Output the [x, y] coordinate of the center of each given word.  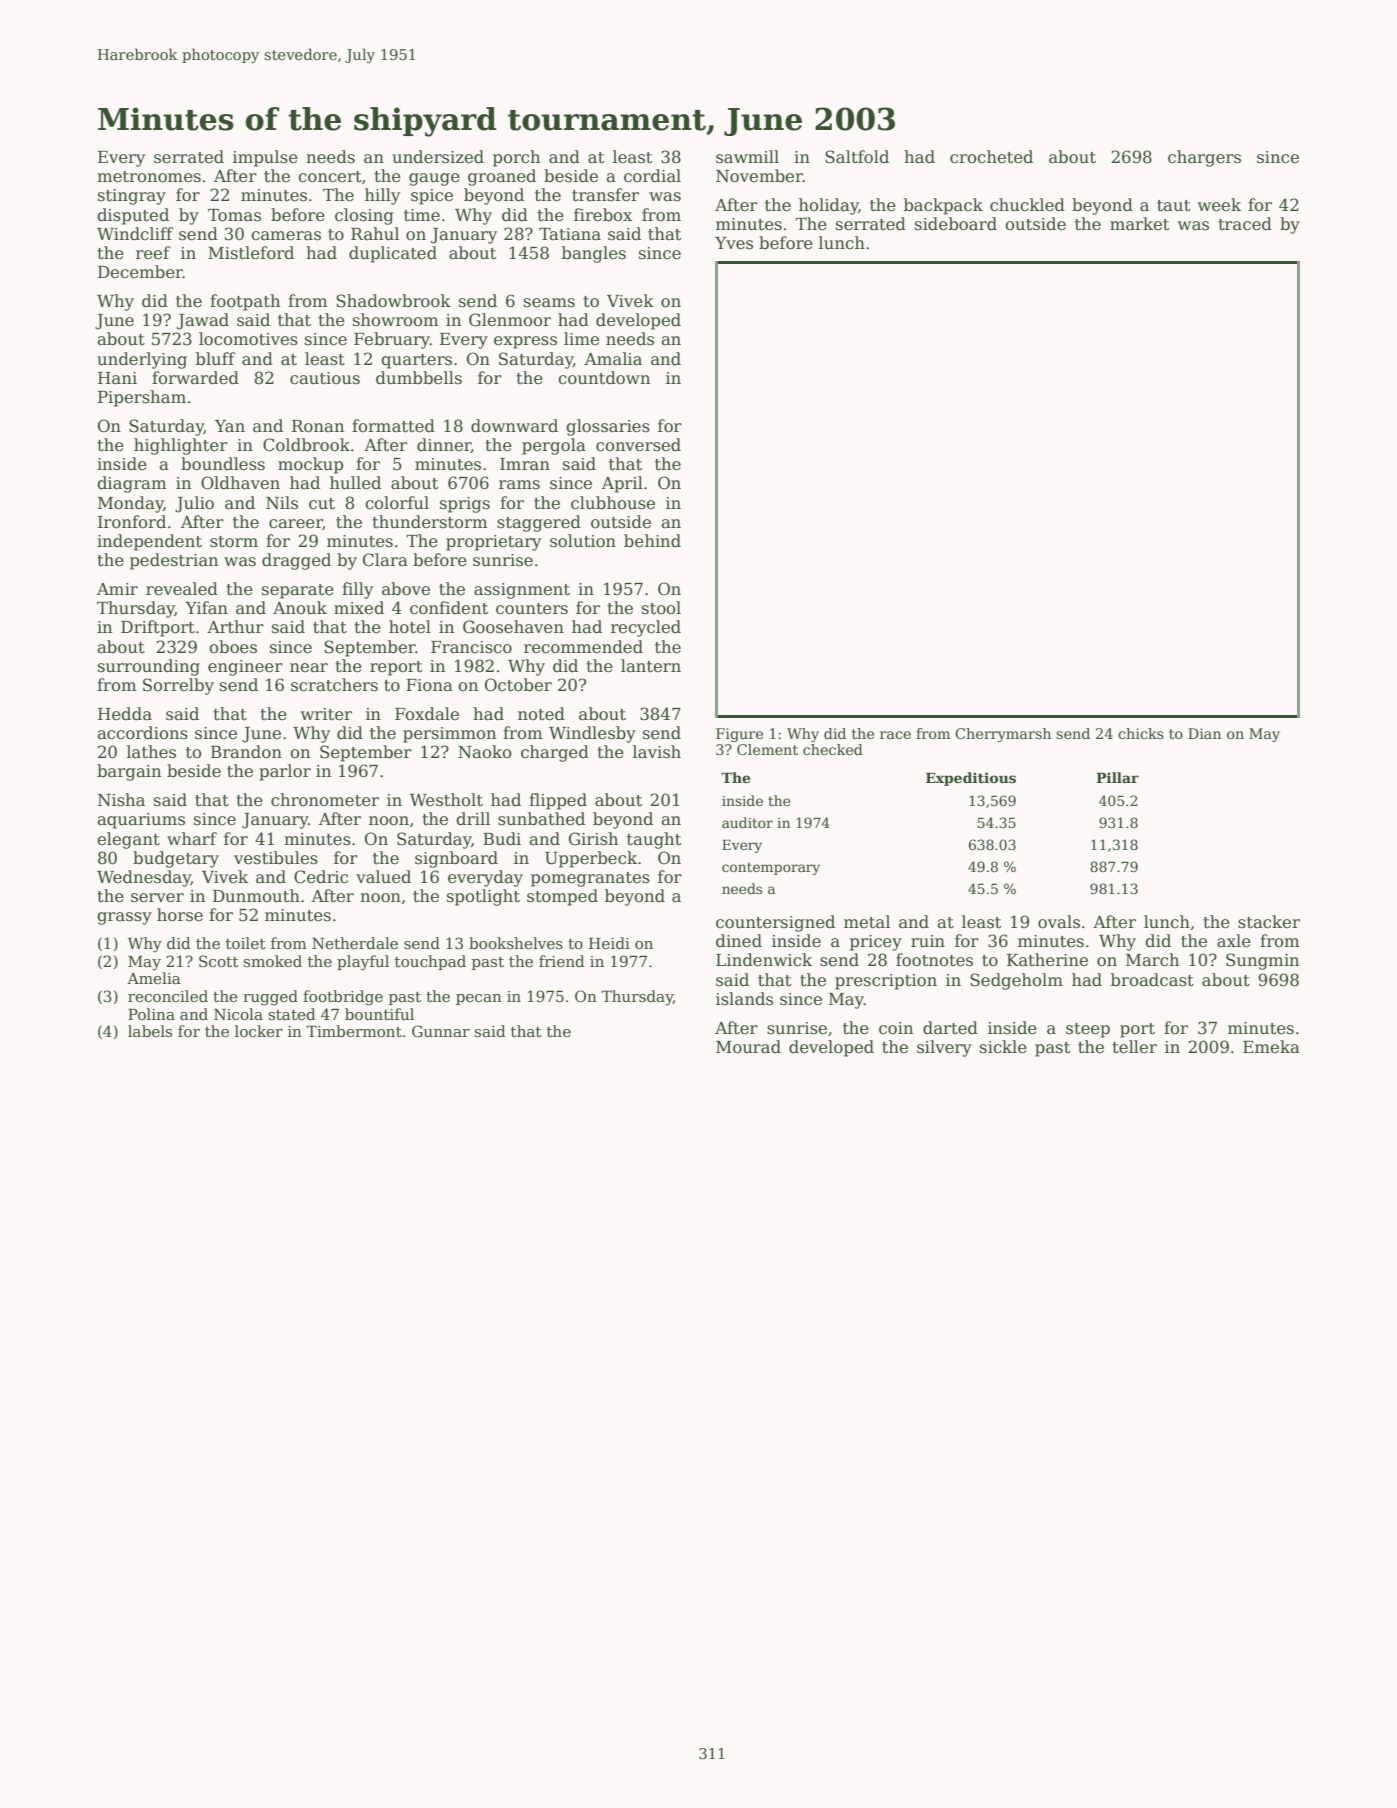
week [1219, 205]
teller [1134, 1047]
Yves [734, 243]
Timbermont [354, 1031]
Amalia [613, 359]
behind [652, 541]
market [1139, 224]
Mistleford [251, 253]
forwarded [195, 378]
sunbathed [541, 819]
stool [661, 608]
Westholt [446, 800]
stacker [1269, 922]
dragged [296, 561]
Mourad [748, 1047]
